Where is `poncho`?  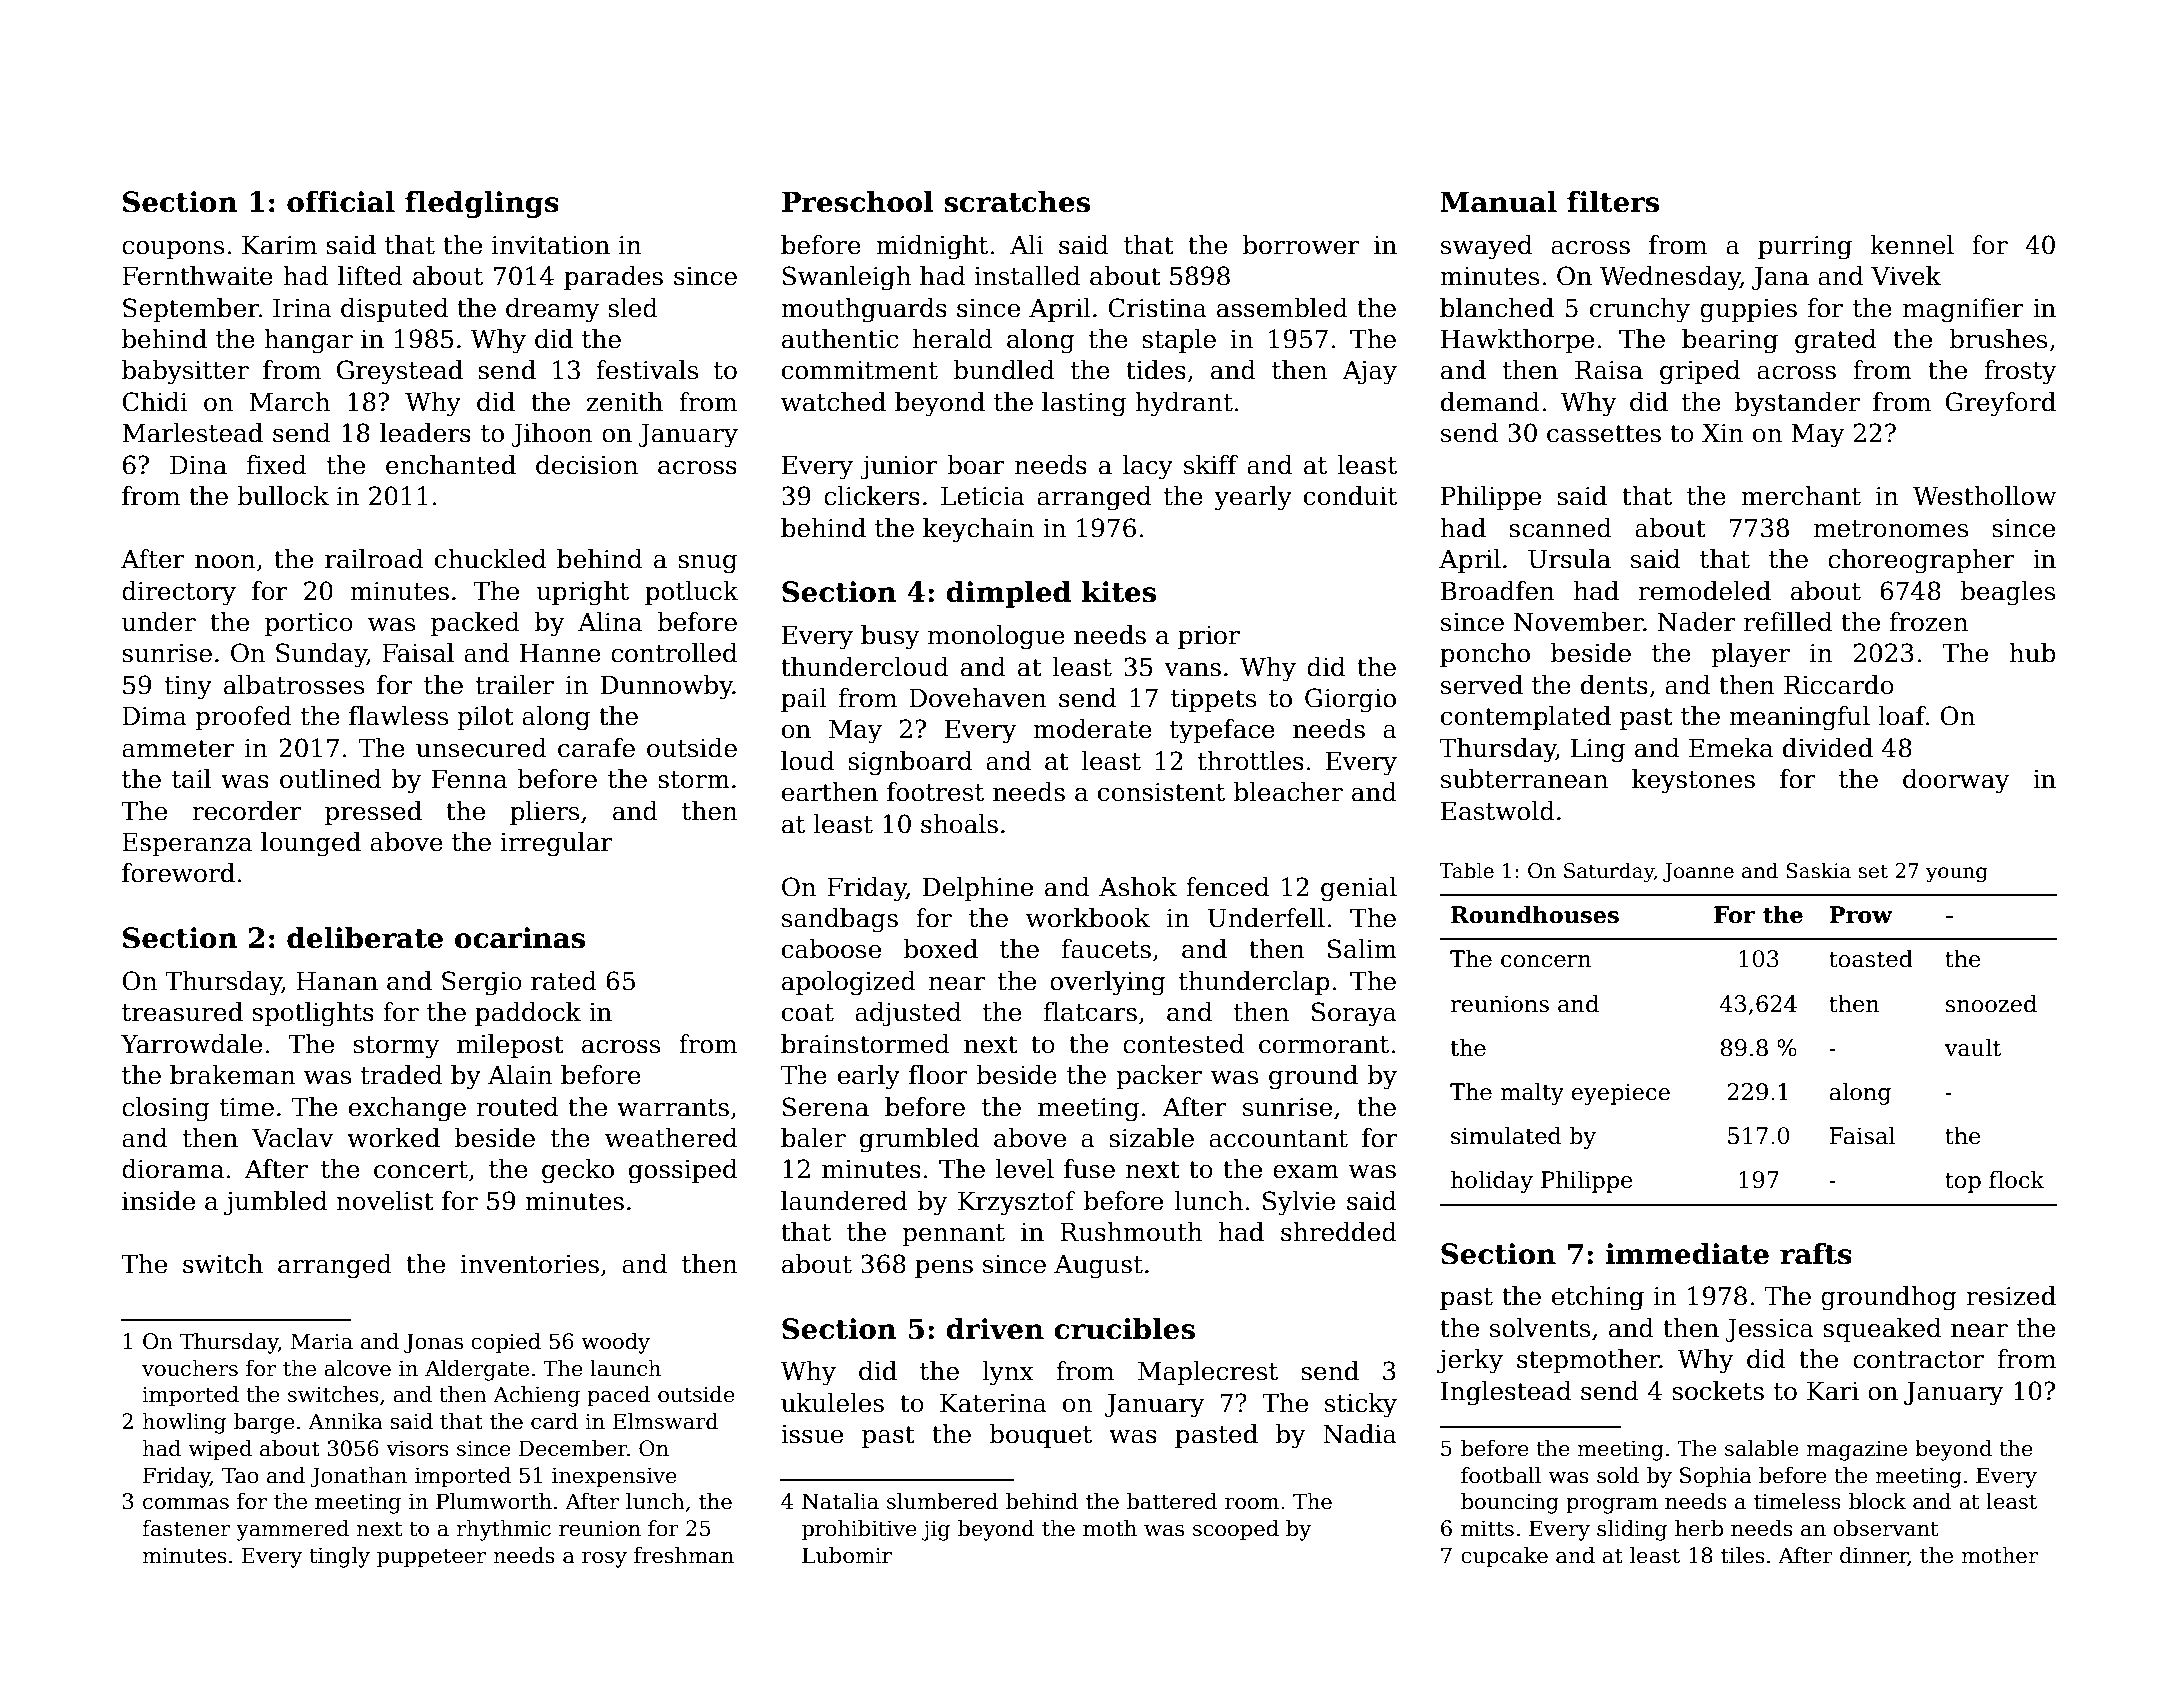 poncho is located at coordinates (1485, 655).
